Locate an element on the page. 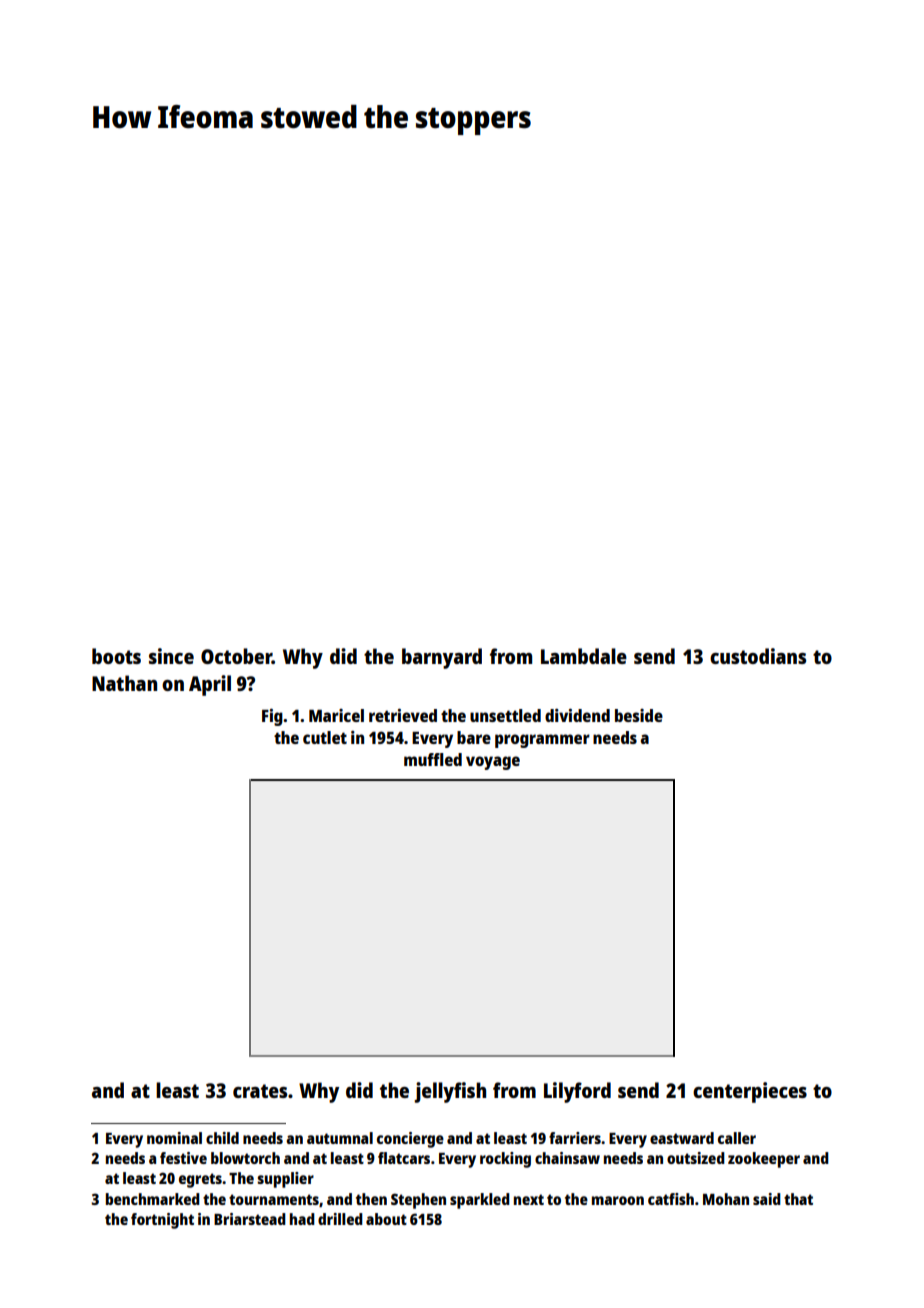 Image resolution: width=924 pixels, height=1308 pixels. beside is located at coordinates (639, 715).
